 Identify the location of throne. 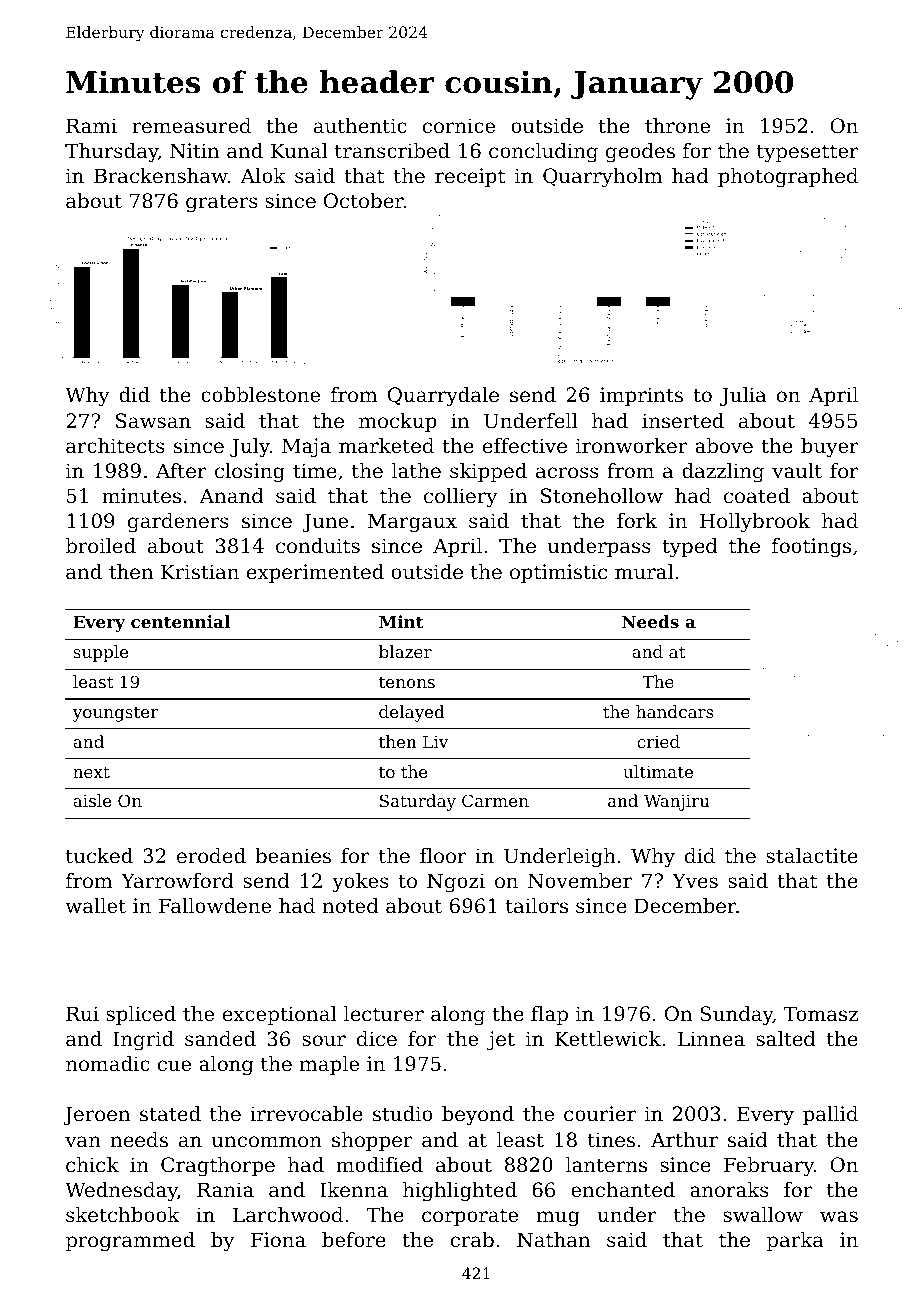
(677, 126).
